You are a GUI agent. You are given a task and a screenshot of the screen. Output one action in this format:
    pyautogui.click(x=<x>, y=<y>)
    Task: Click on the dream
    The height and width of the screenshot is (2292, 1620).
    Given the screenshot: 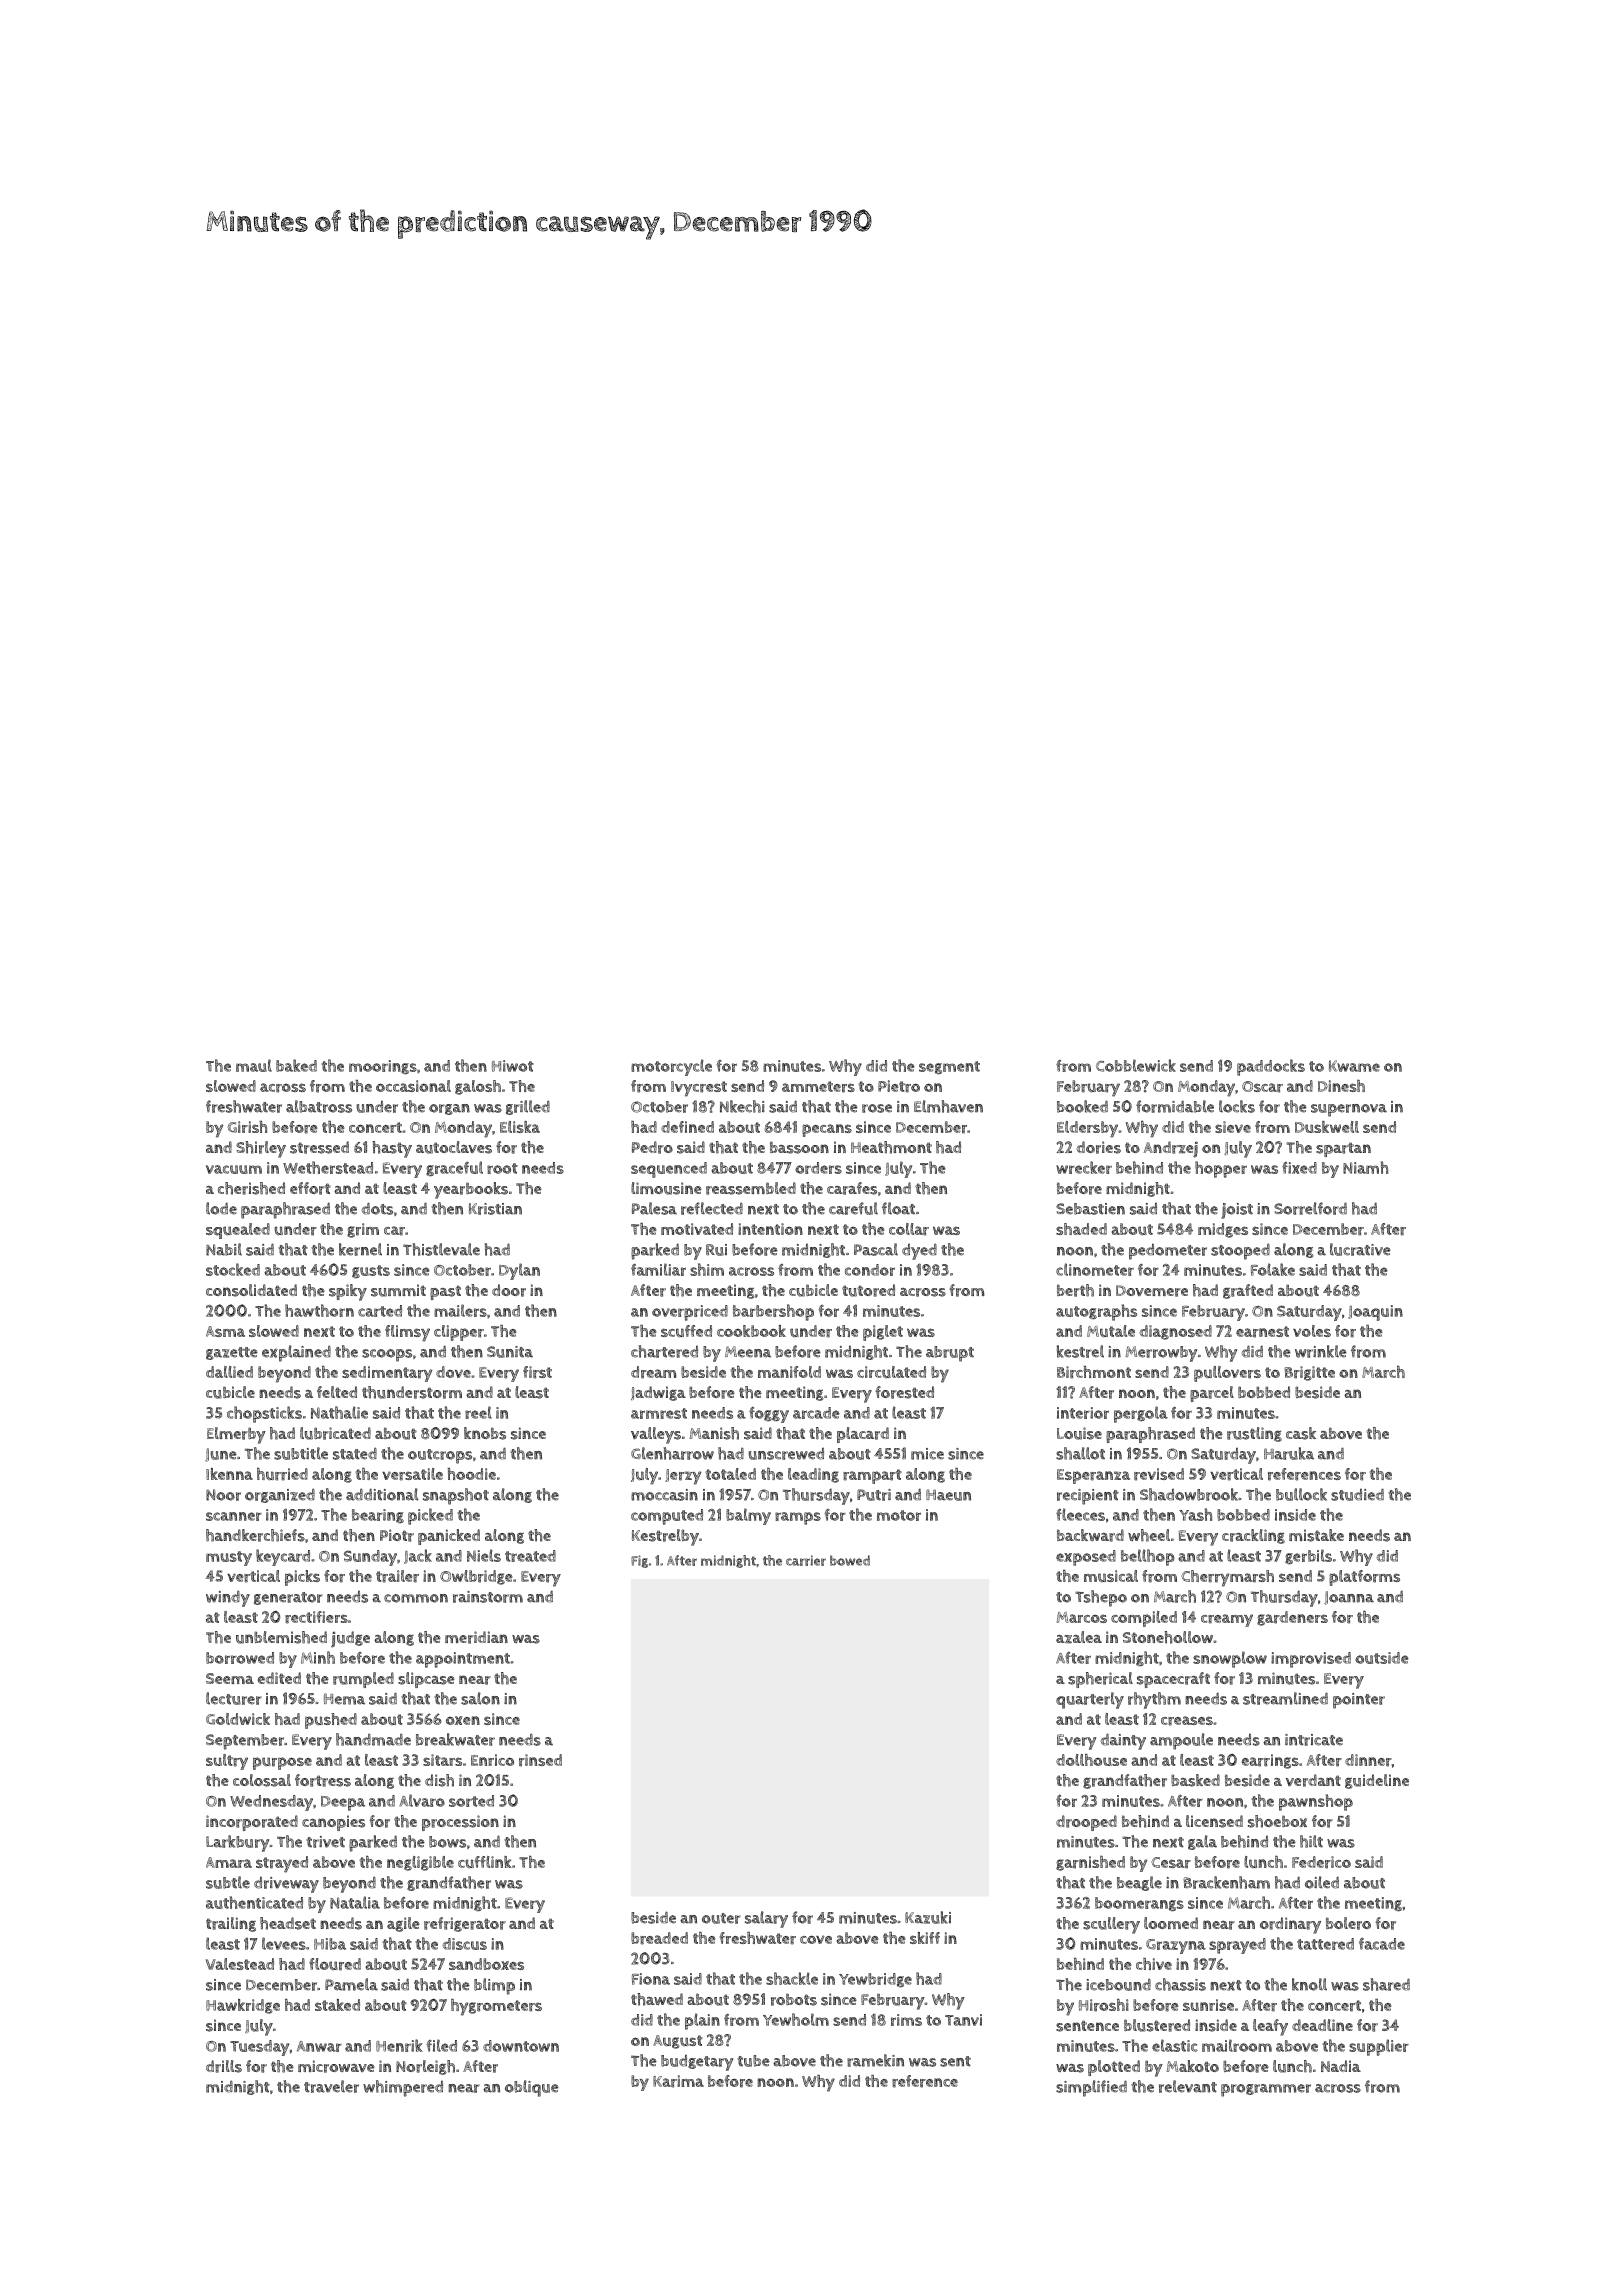 What is the action you would take?
    pyautogui.click(x=653, y=1372)
